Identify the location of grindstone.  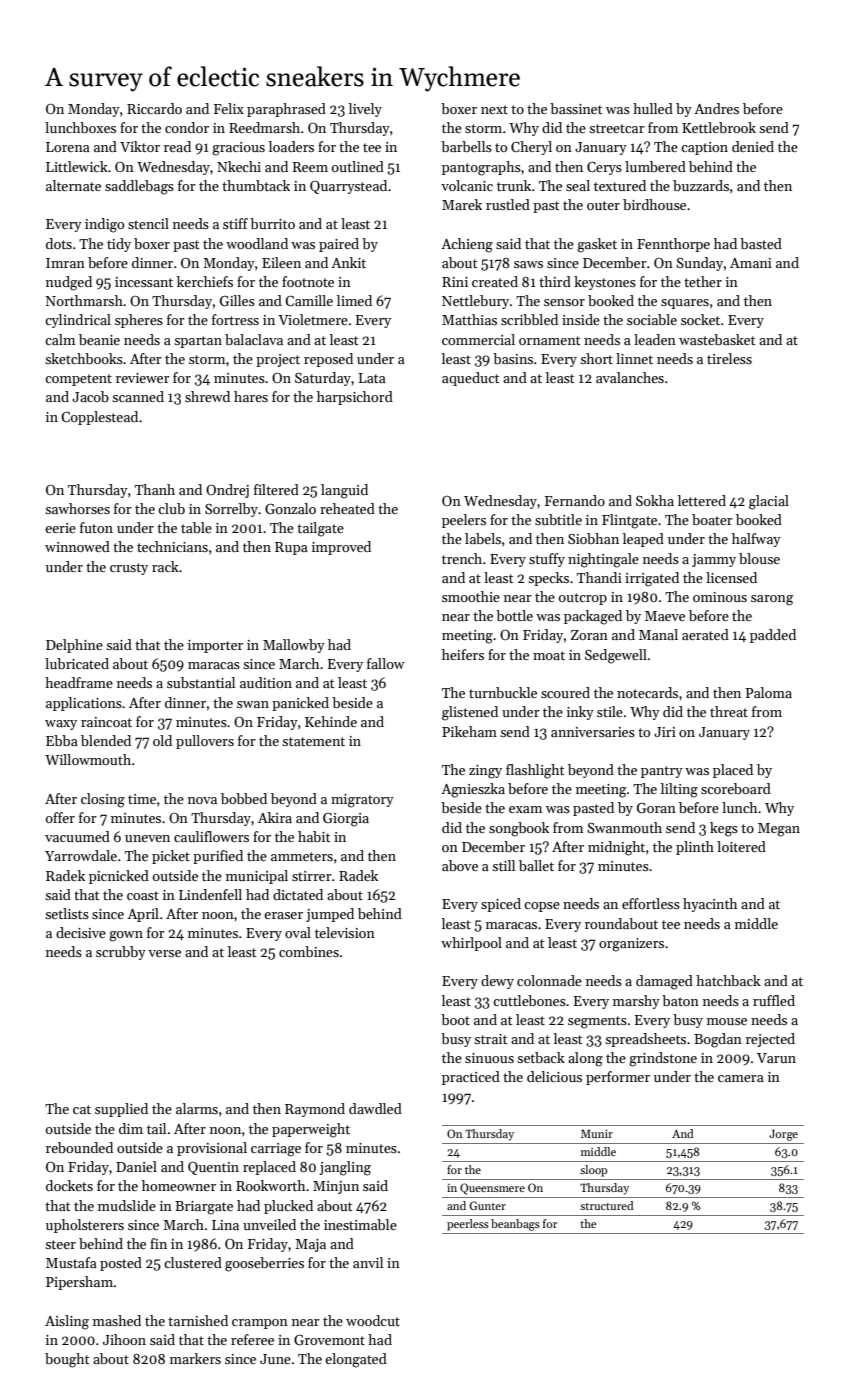
(663, 1059).
